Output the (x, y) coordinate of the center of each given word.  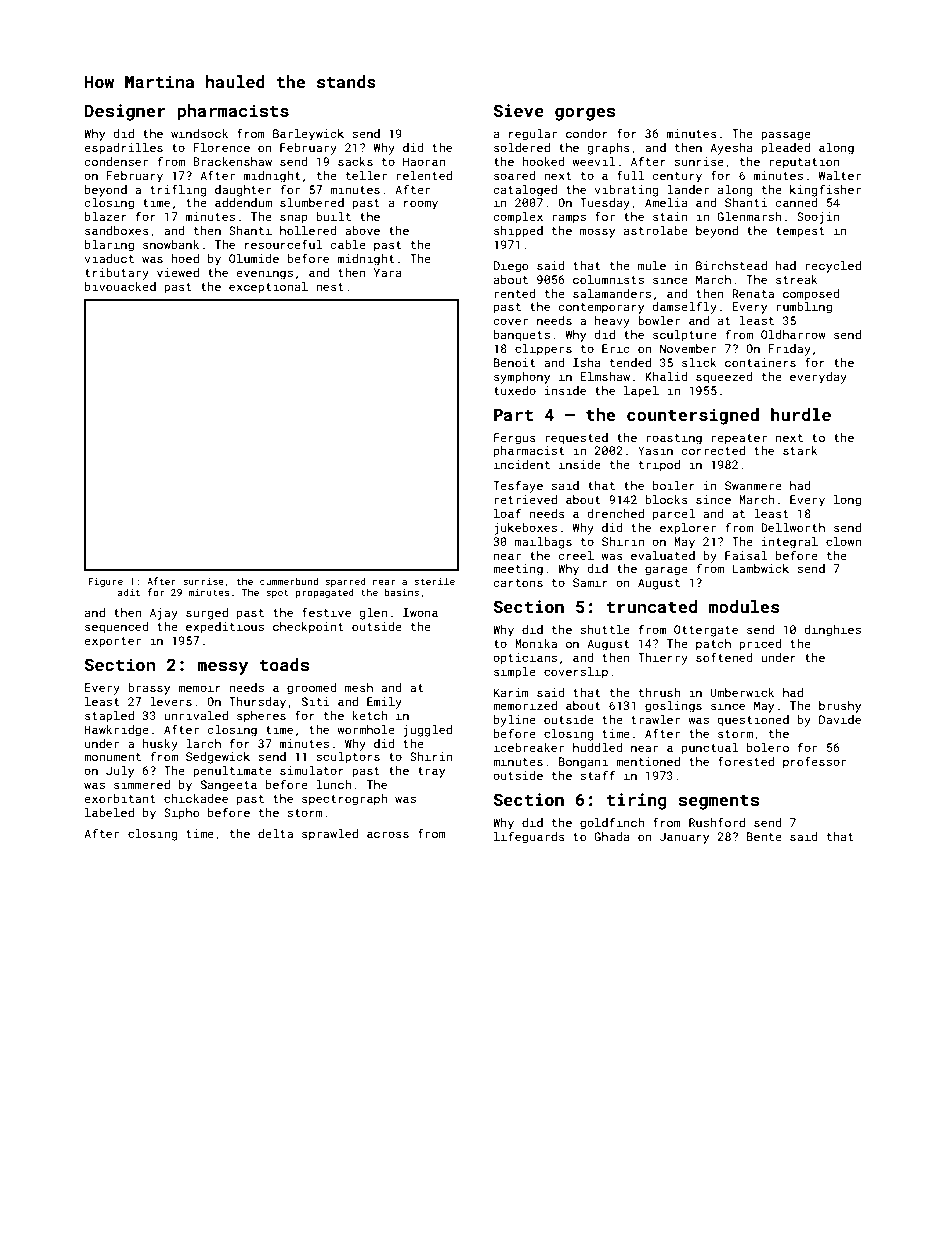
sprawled (330, 835)
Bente (764, 836)
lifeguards (529, 837)
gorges (585, 114)
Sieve (519, 110)
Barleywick (308, 135)
